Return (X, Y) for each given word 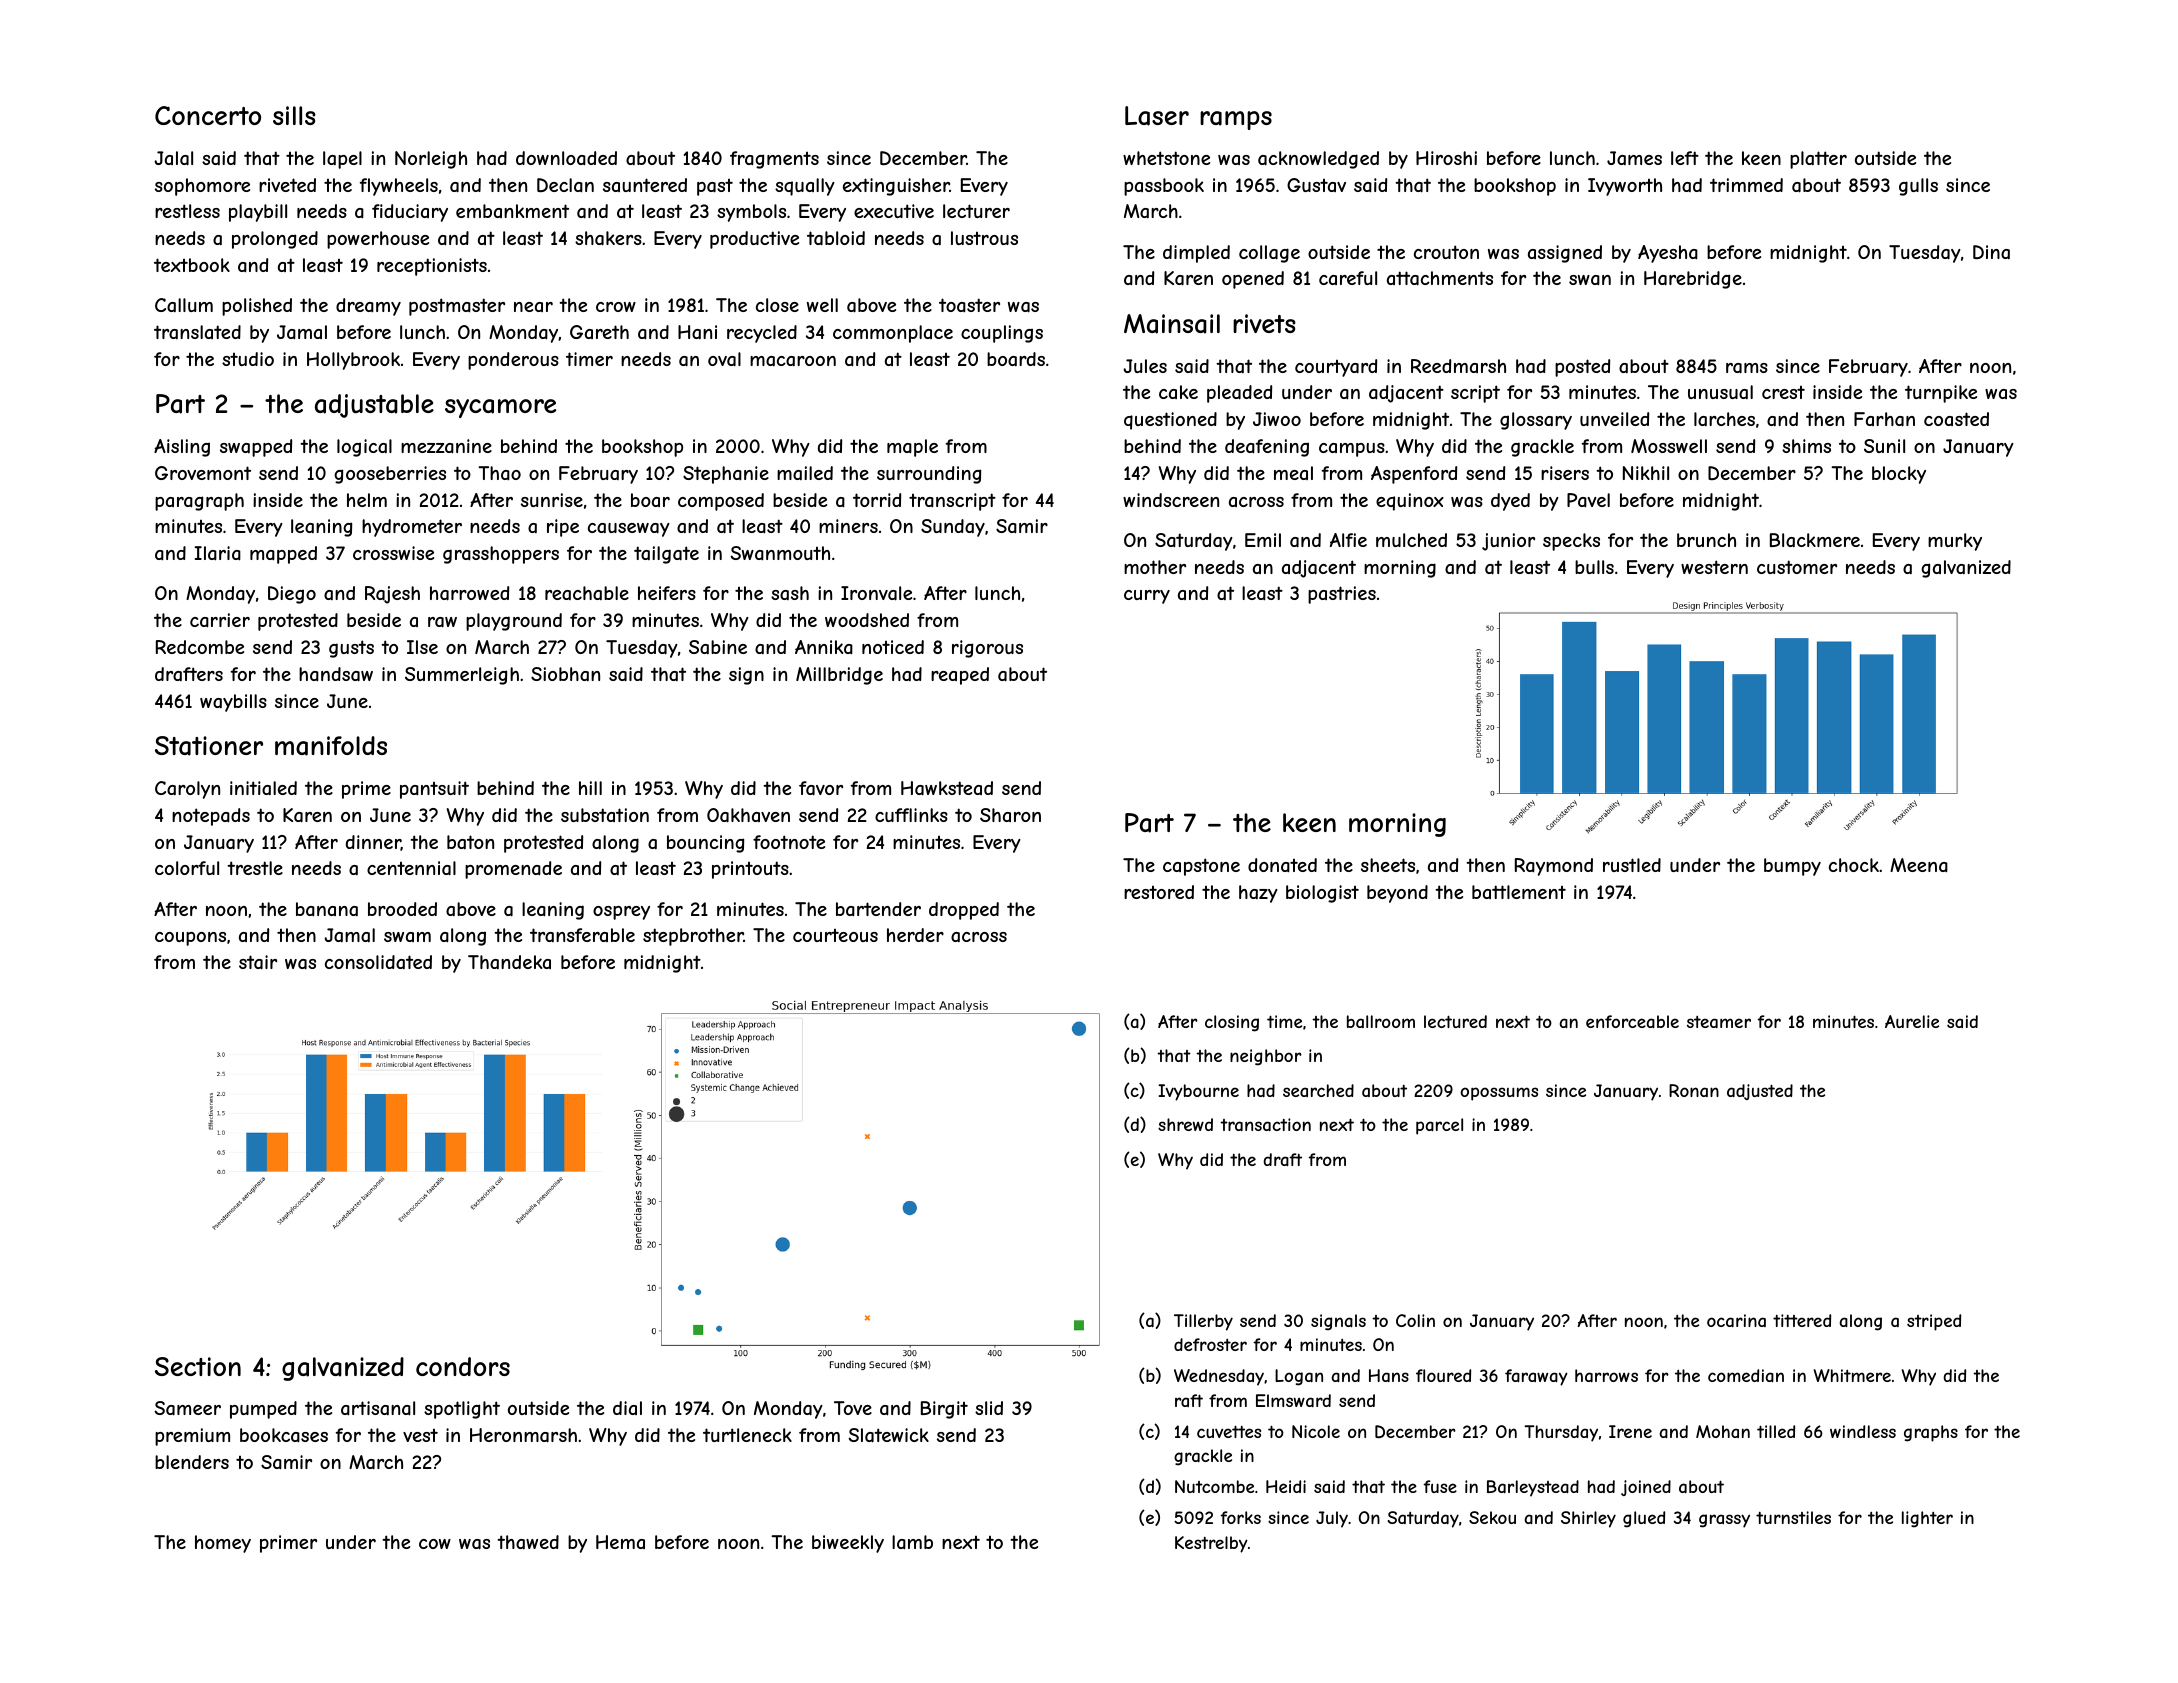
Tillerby (1203, 1322)
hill (590, 788)
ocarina (1736, 1320)
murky (1955, 542)
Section (198, 1366)
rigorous (987, 649)
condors (463, 1366)
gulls (1918, 187)
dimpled (1196, 254)
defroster (1210, 1344)
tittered (1802, 1320)
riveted (287, 185)
